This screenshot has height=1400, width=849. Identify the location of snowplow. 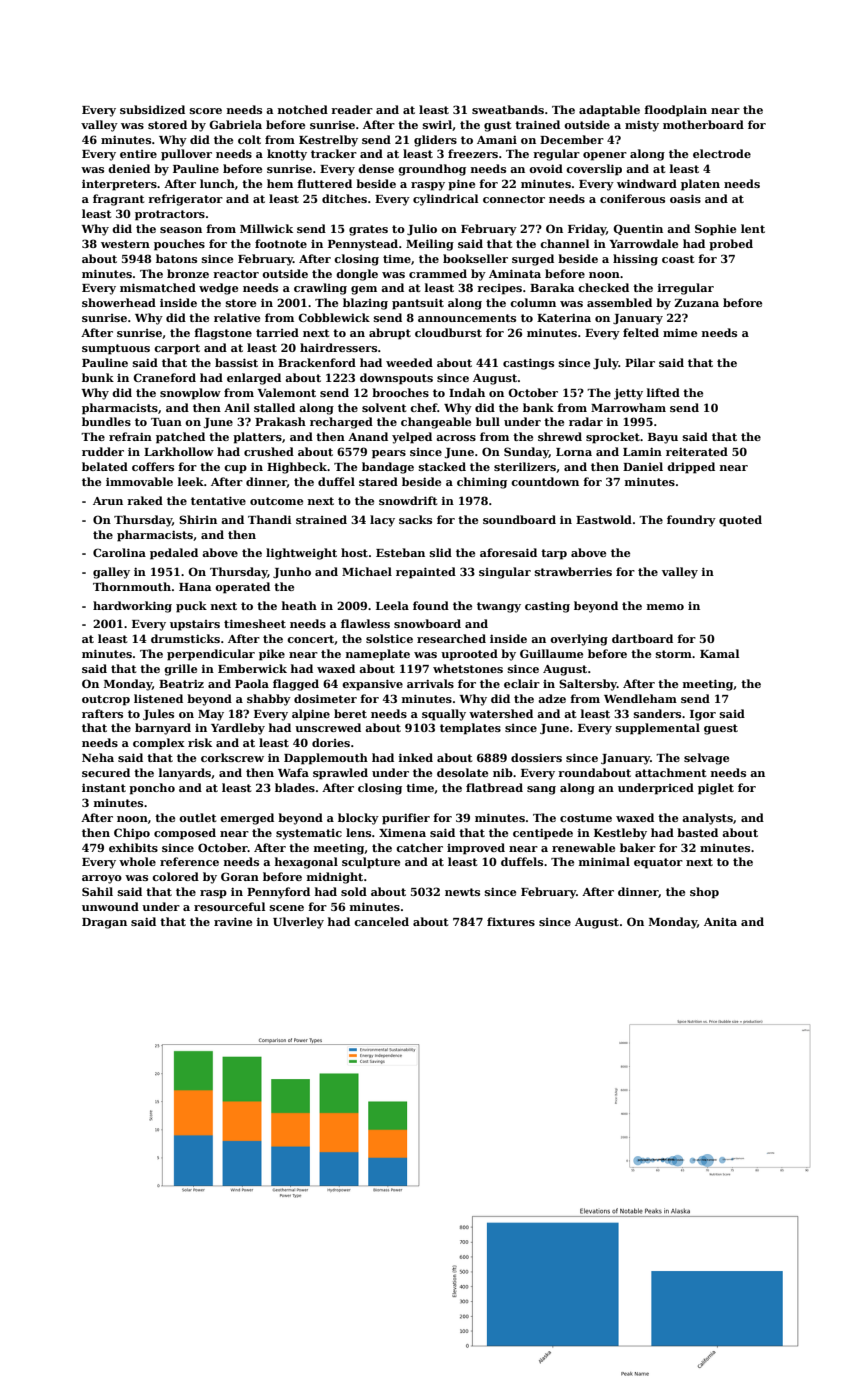
(190, 394).
